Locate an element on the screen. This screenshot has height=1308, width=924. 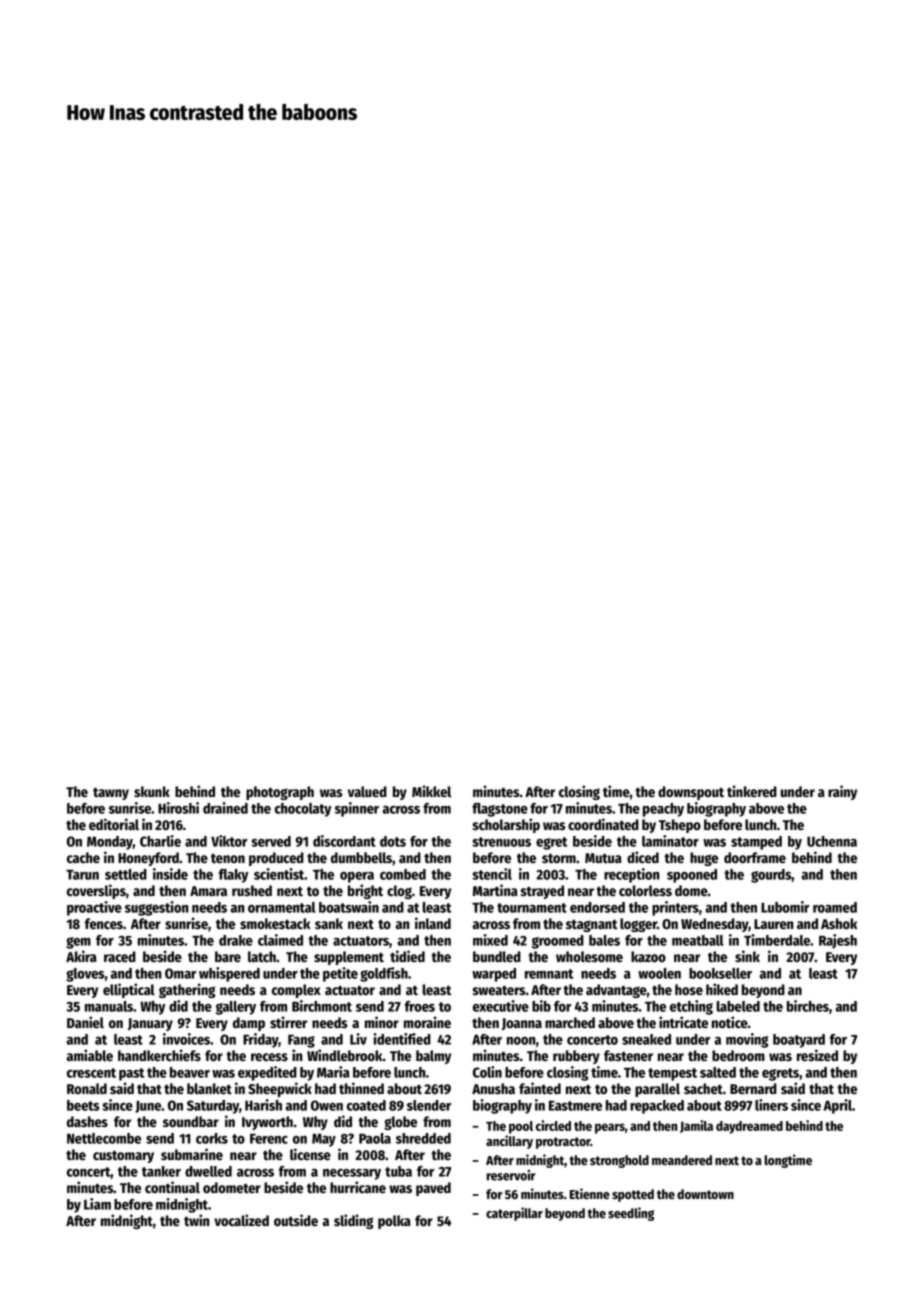
discordant is located at coordinates (344, 841).
